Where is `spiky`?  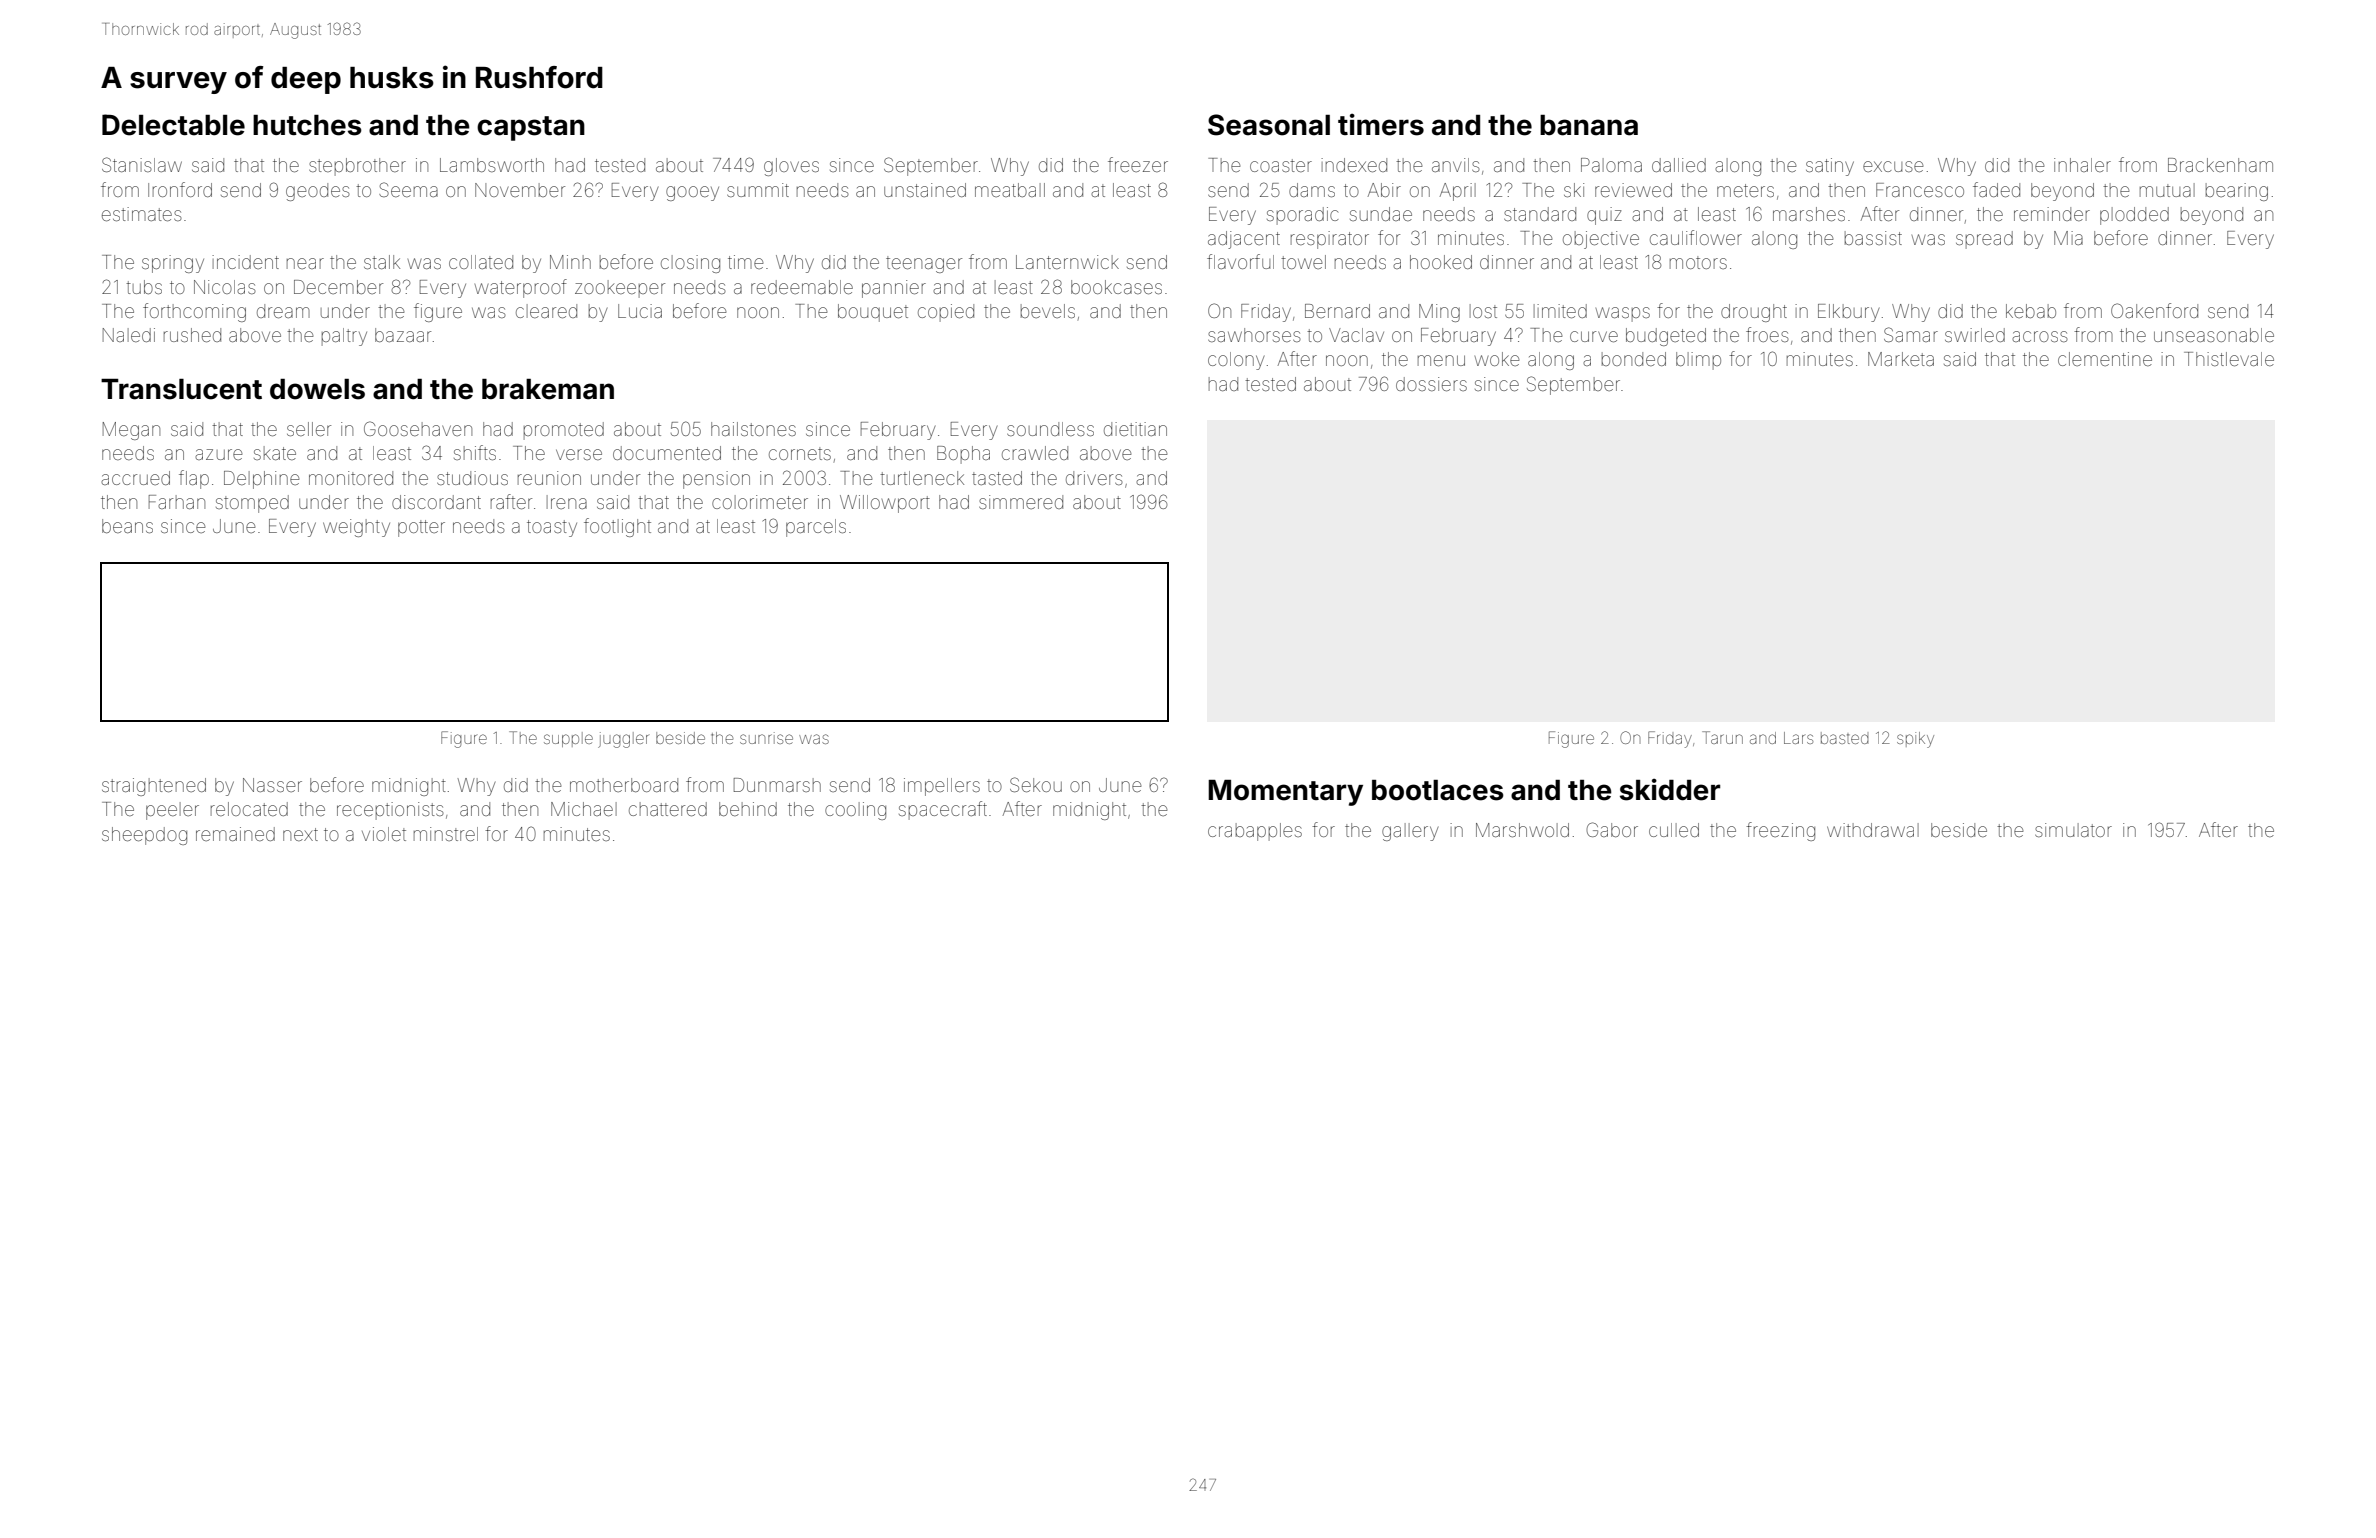
spiky is located at coordinates (1915, 740).
